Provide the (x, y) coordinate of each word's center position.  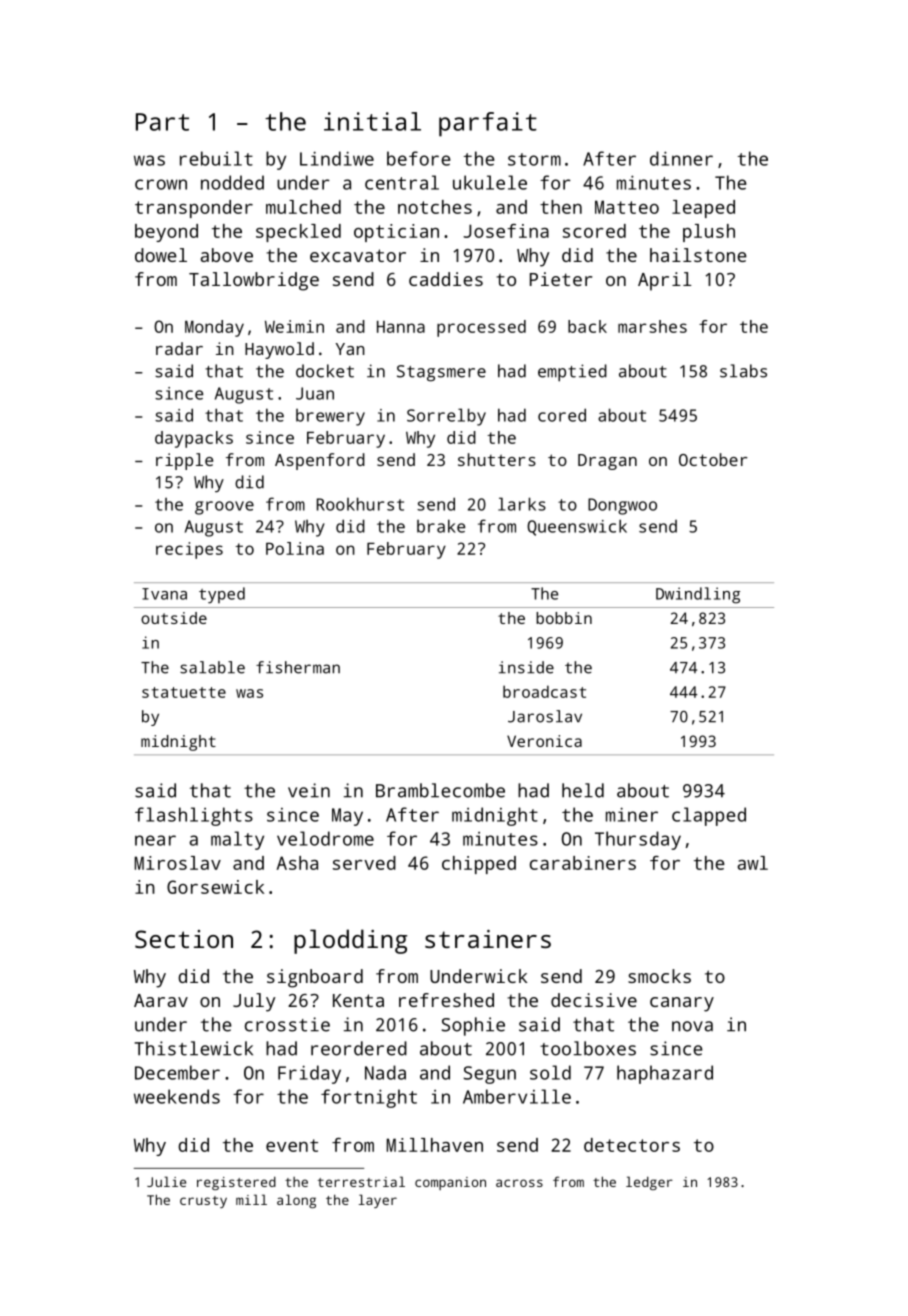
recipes (189, 550)
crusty (203, 1202)
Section (184, 939)
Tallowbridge (254, 281)
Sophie (473, 1026)
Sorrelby (446, 417)
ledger (649, 1183)
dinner (681, 158)
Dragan (607, 462)
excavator (358, 255)
